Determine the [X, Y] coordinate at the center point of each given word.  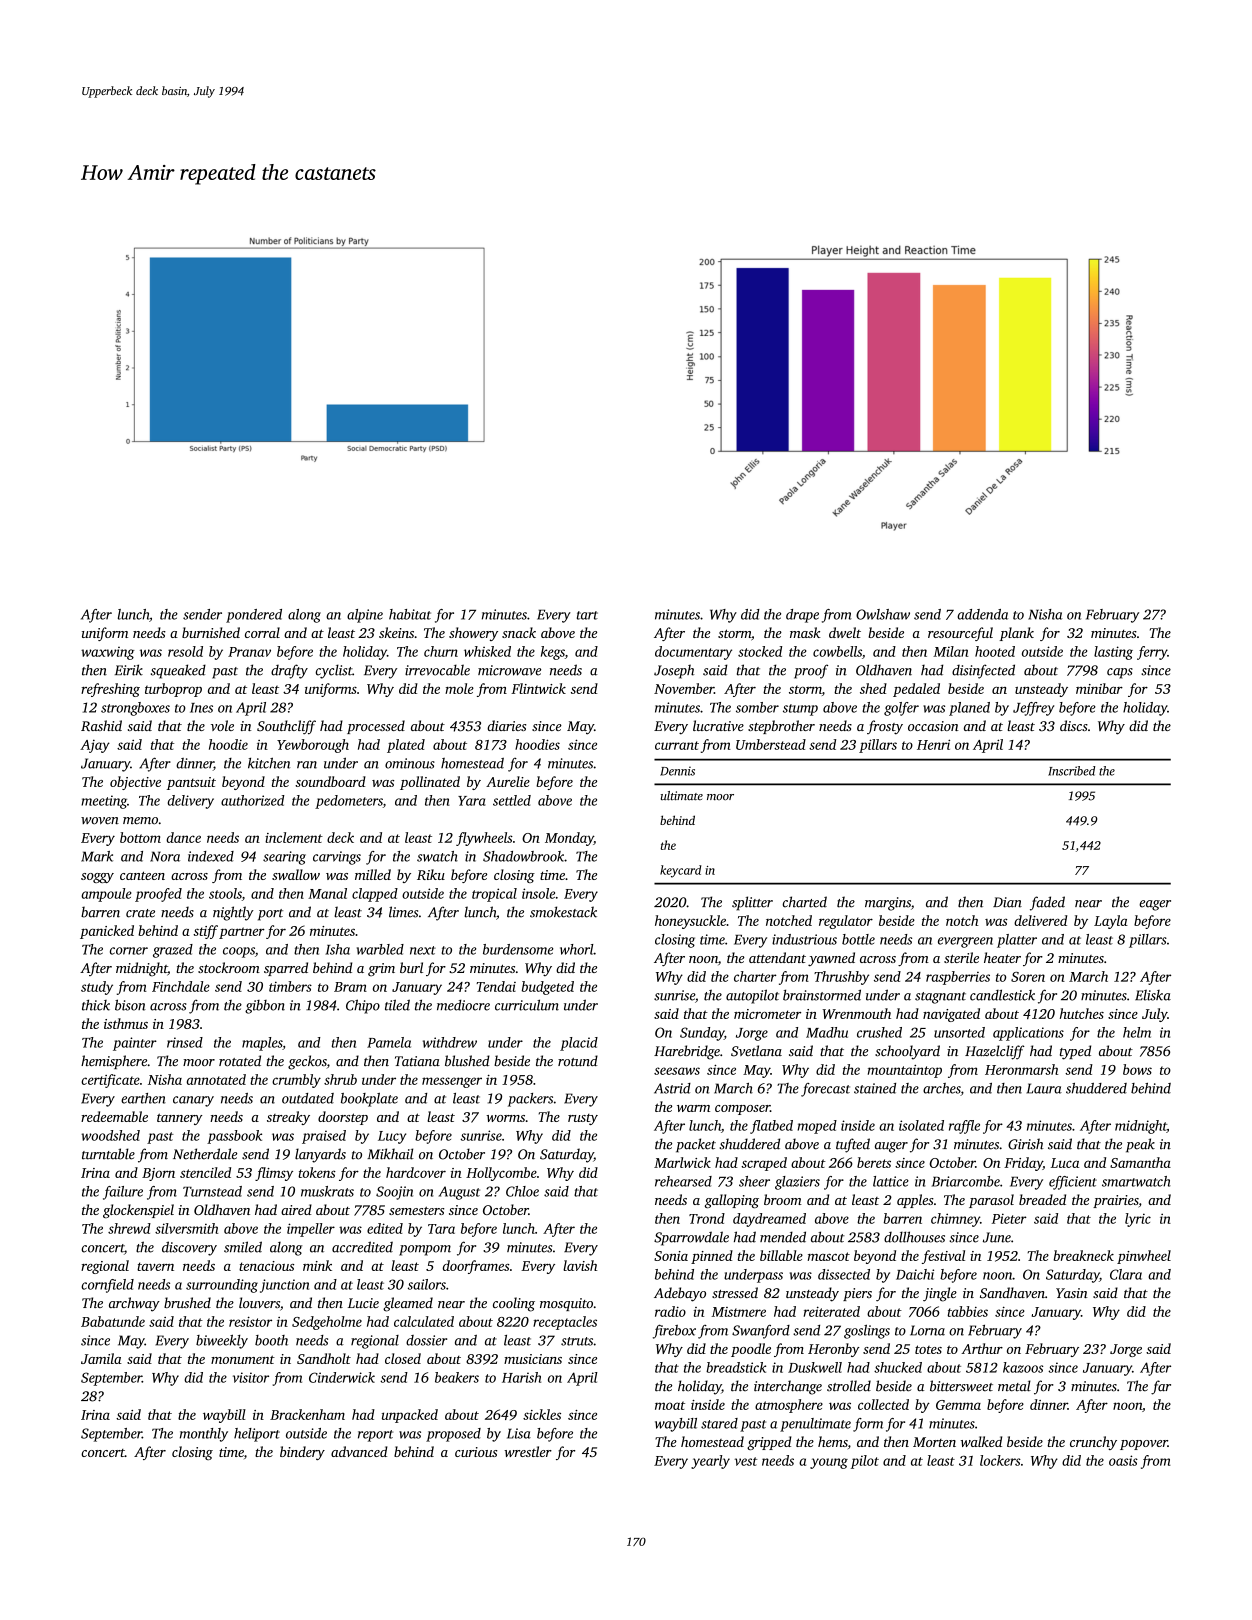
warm [693, 1108]
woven [100, 821]
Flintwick [538, 688]
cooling [514, 1304]
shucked [898, 1367]
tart [587, 615]
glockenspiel [138, 1211]
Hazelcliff [995, 1052]
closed [403, 1358]
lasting [1113, 653]
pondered [254, 616]
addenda [982, 614]
